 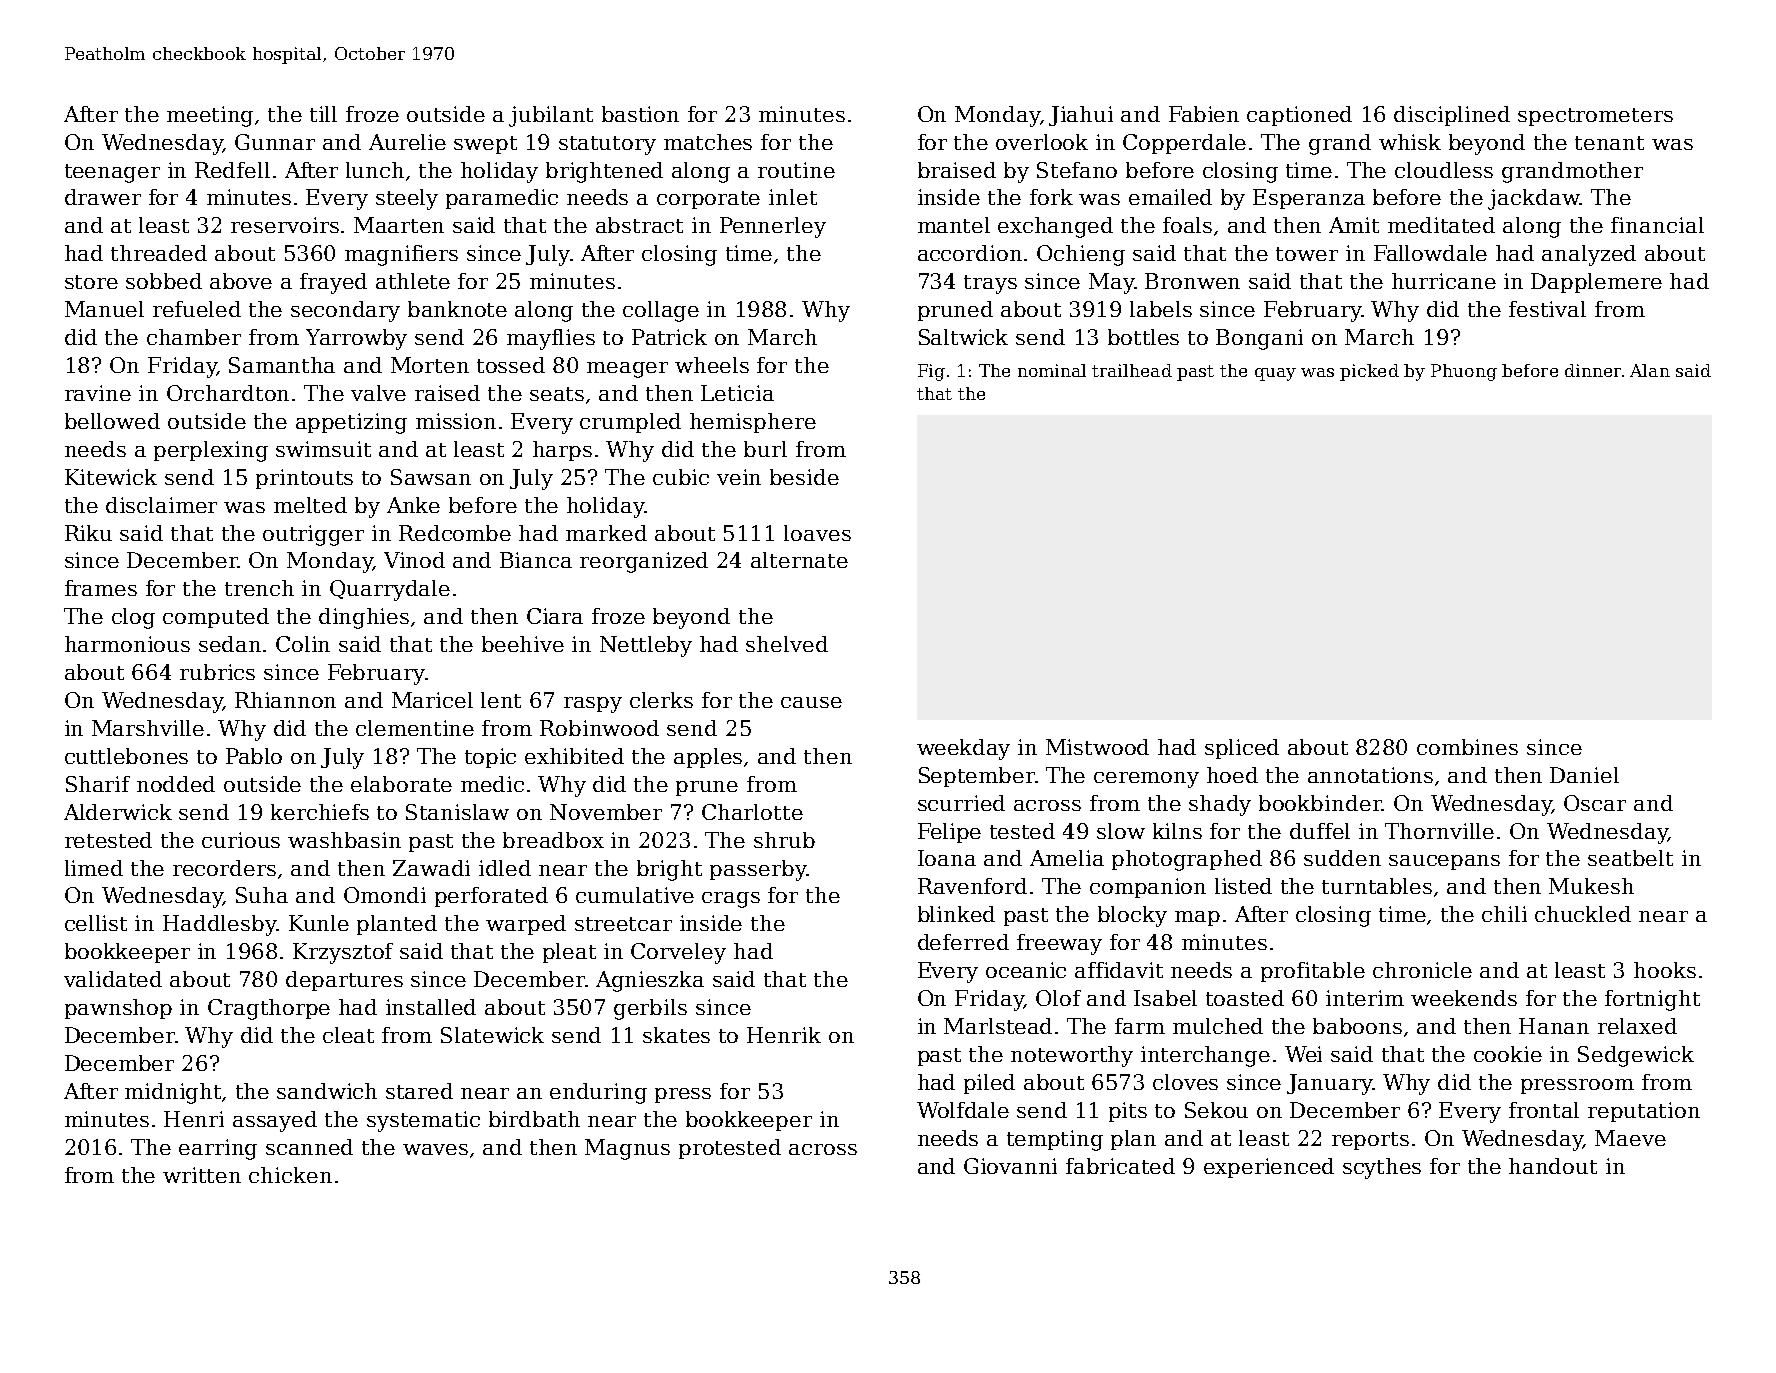 What do you see at coordinates (799, 560) in the screenshot?
I see `alternate` at bounding box center [799, 560].
